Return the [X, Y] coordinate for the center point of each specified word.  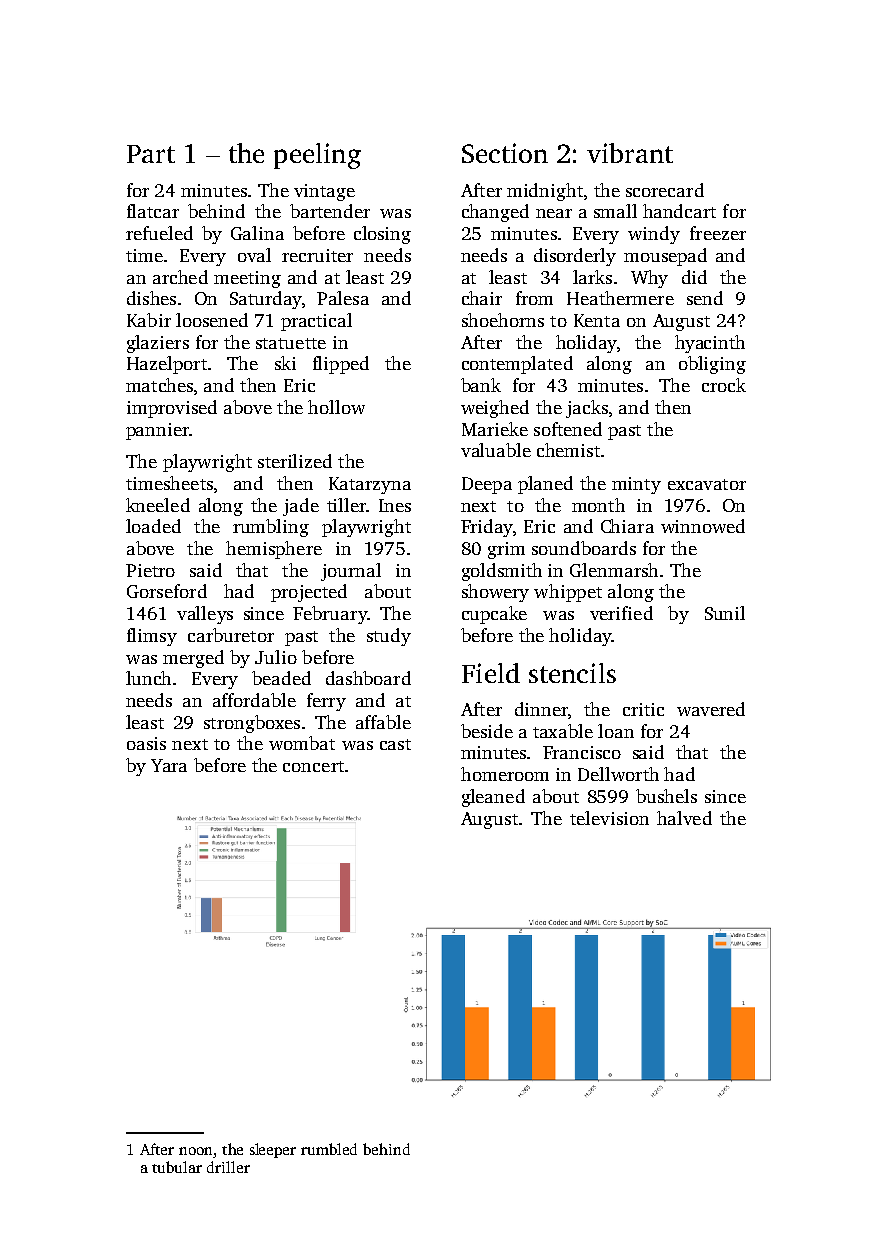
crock [724, 385]
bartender [330, 211]
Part [151, 154]
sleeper [273, 1150]
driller [228, 1167]
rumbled [329, 1149]
